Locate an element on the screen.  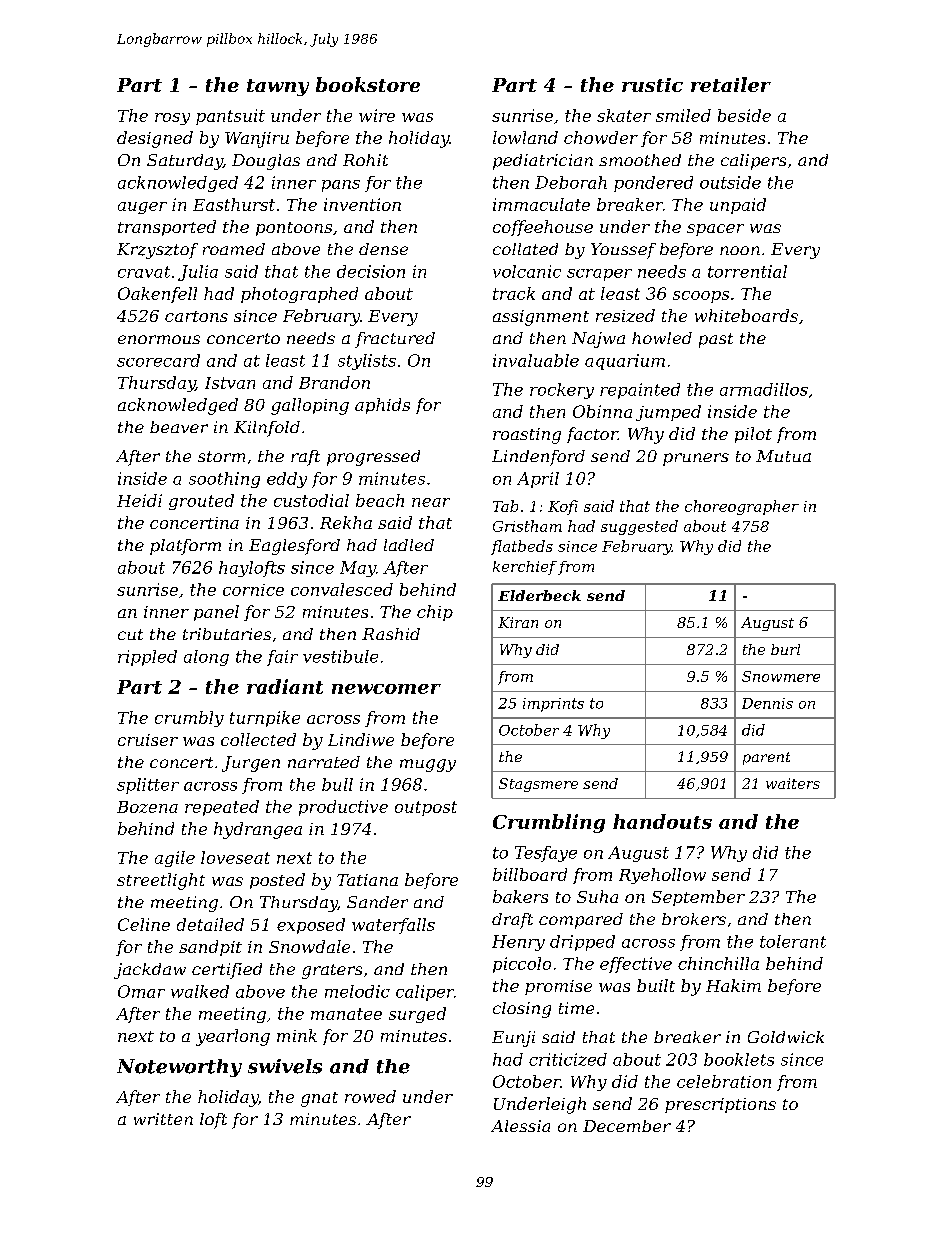
Alessia is located at coordinates (520, 1126).
